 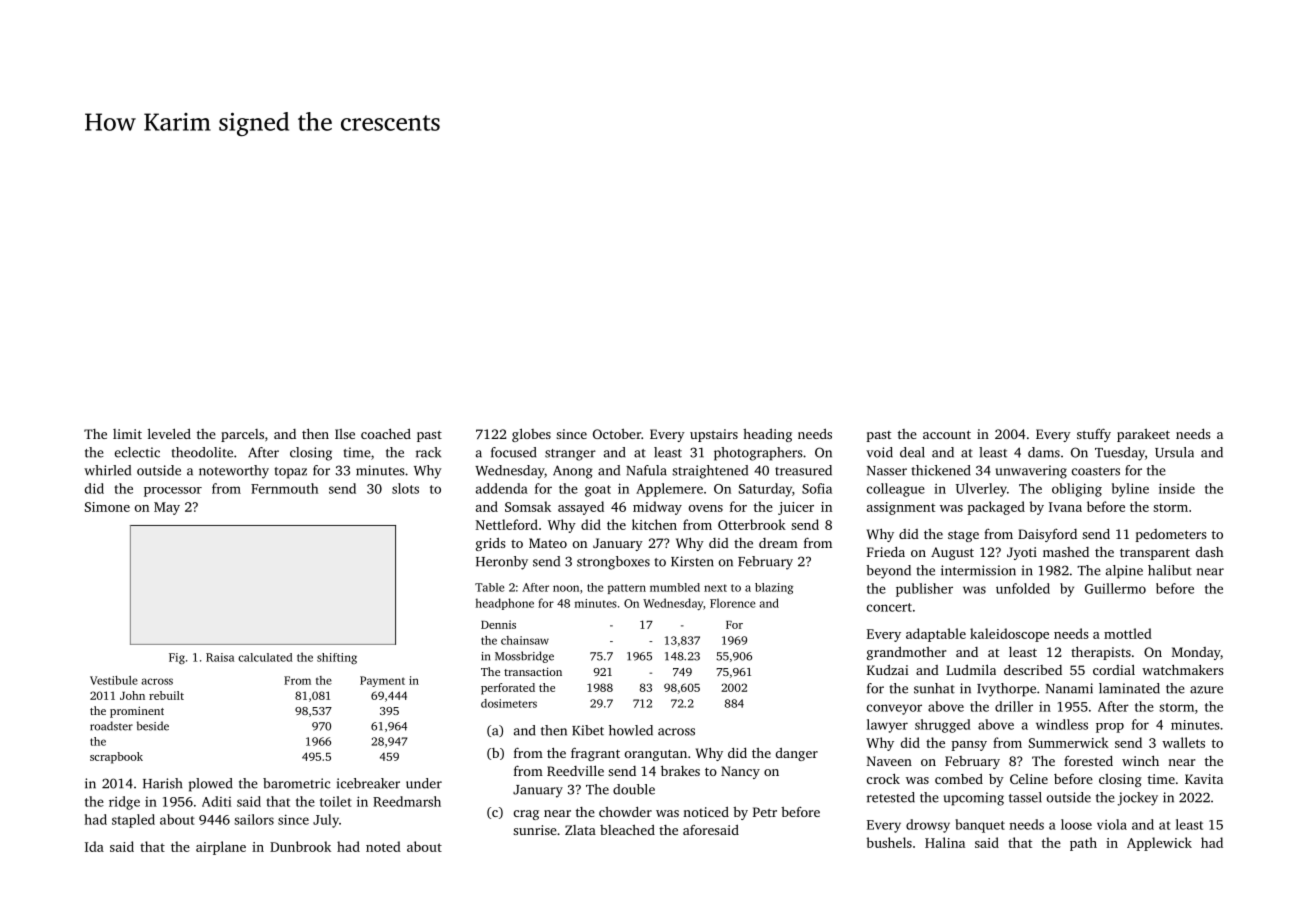 I want to click on May, so click(x=167, y=508).
